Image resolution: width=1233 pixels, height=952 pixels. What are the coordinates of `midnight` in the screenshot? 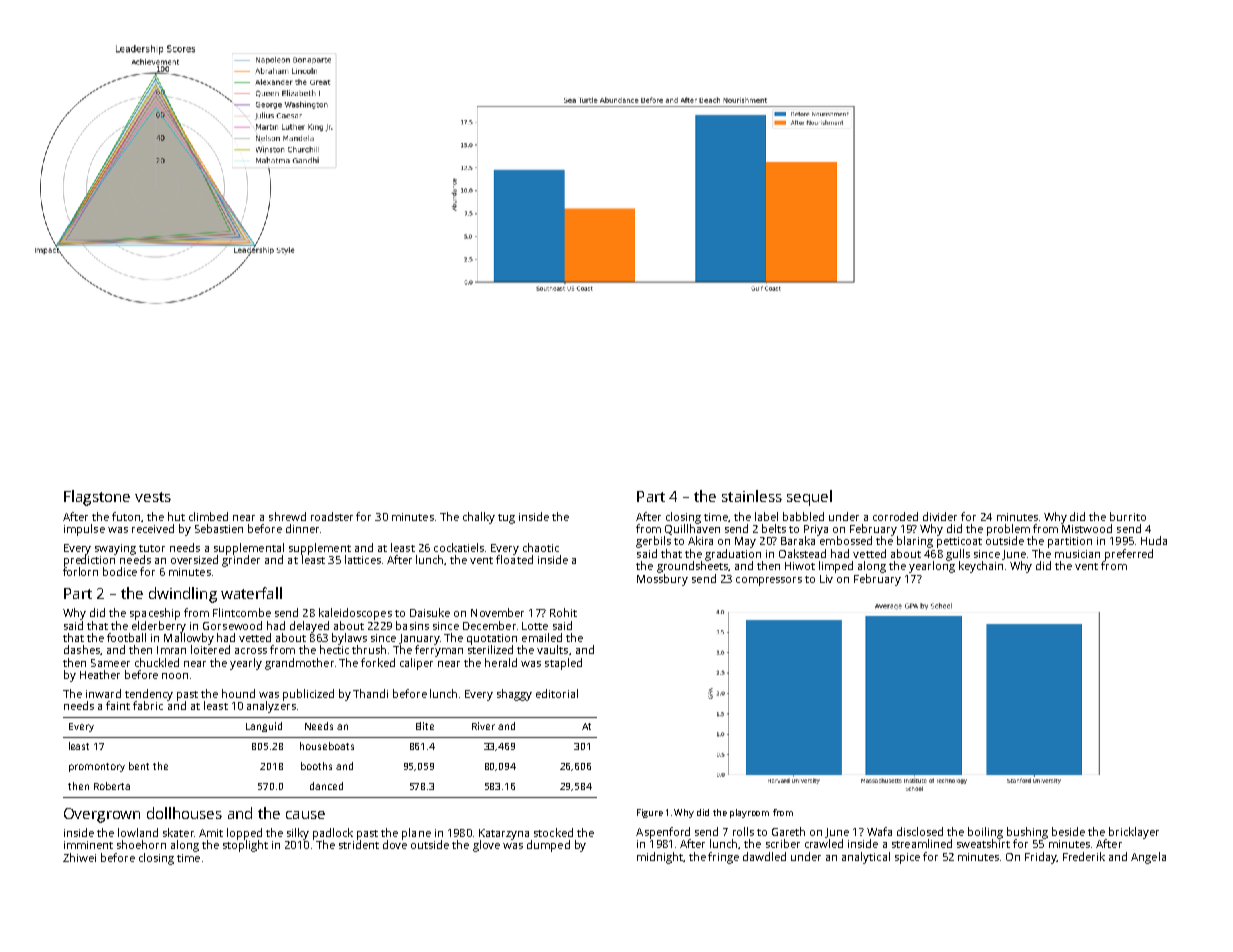 It's located at (660, 858).
